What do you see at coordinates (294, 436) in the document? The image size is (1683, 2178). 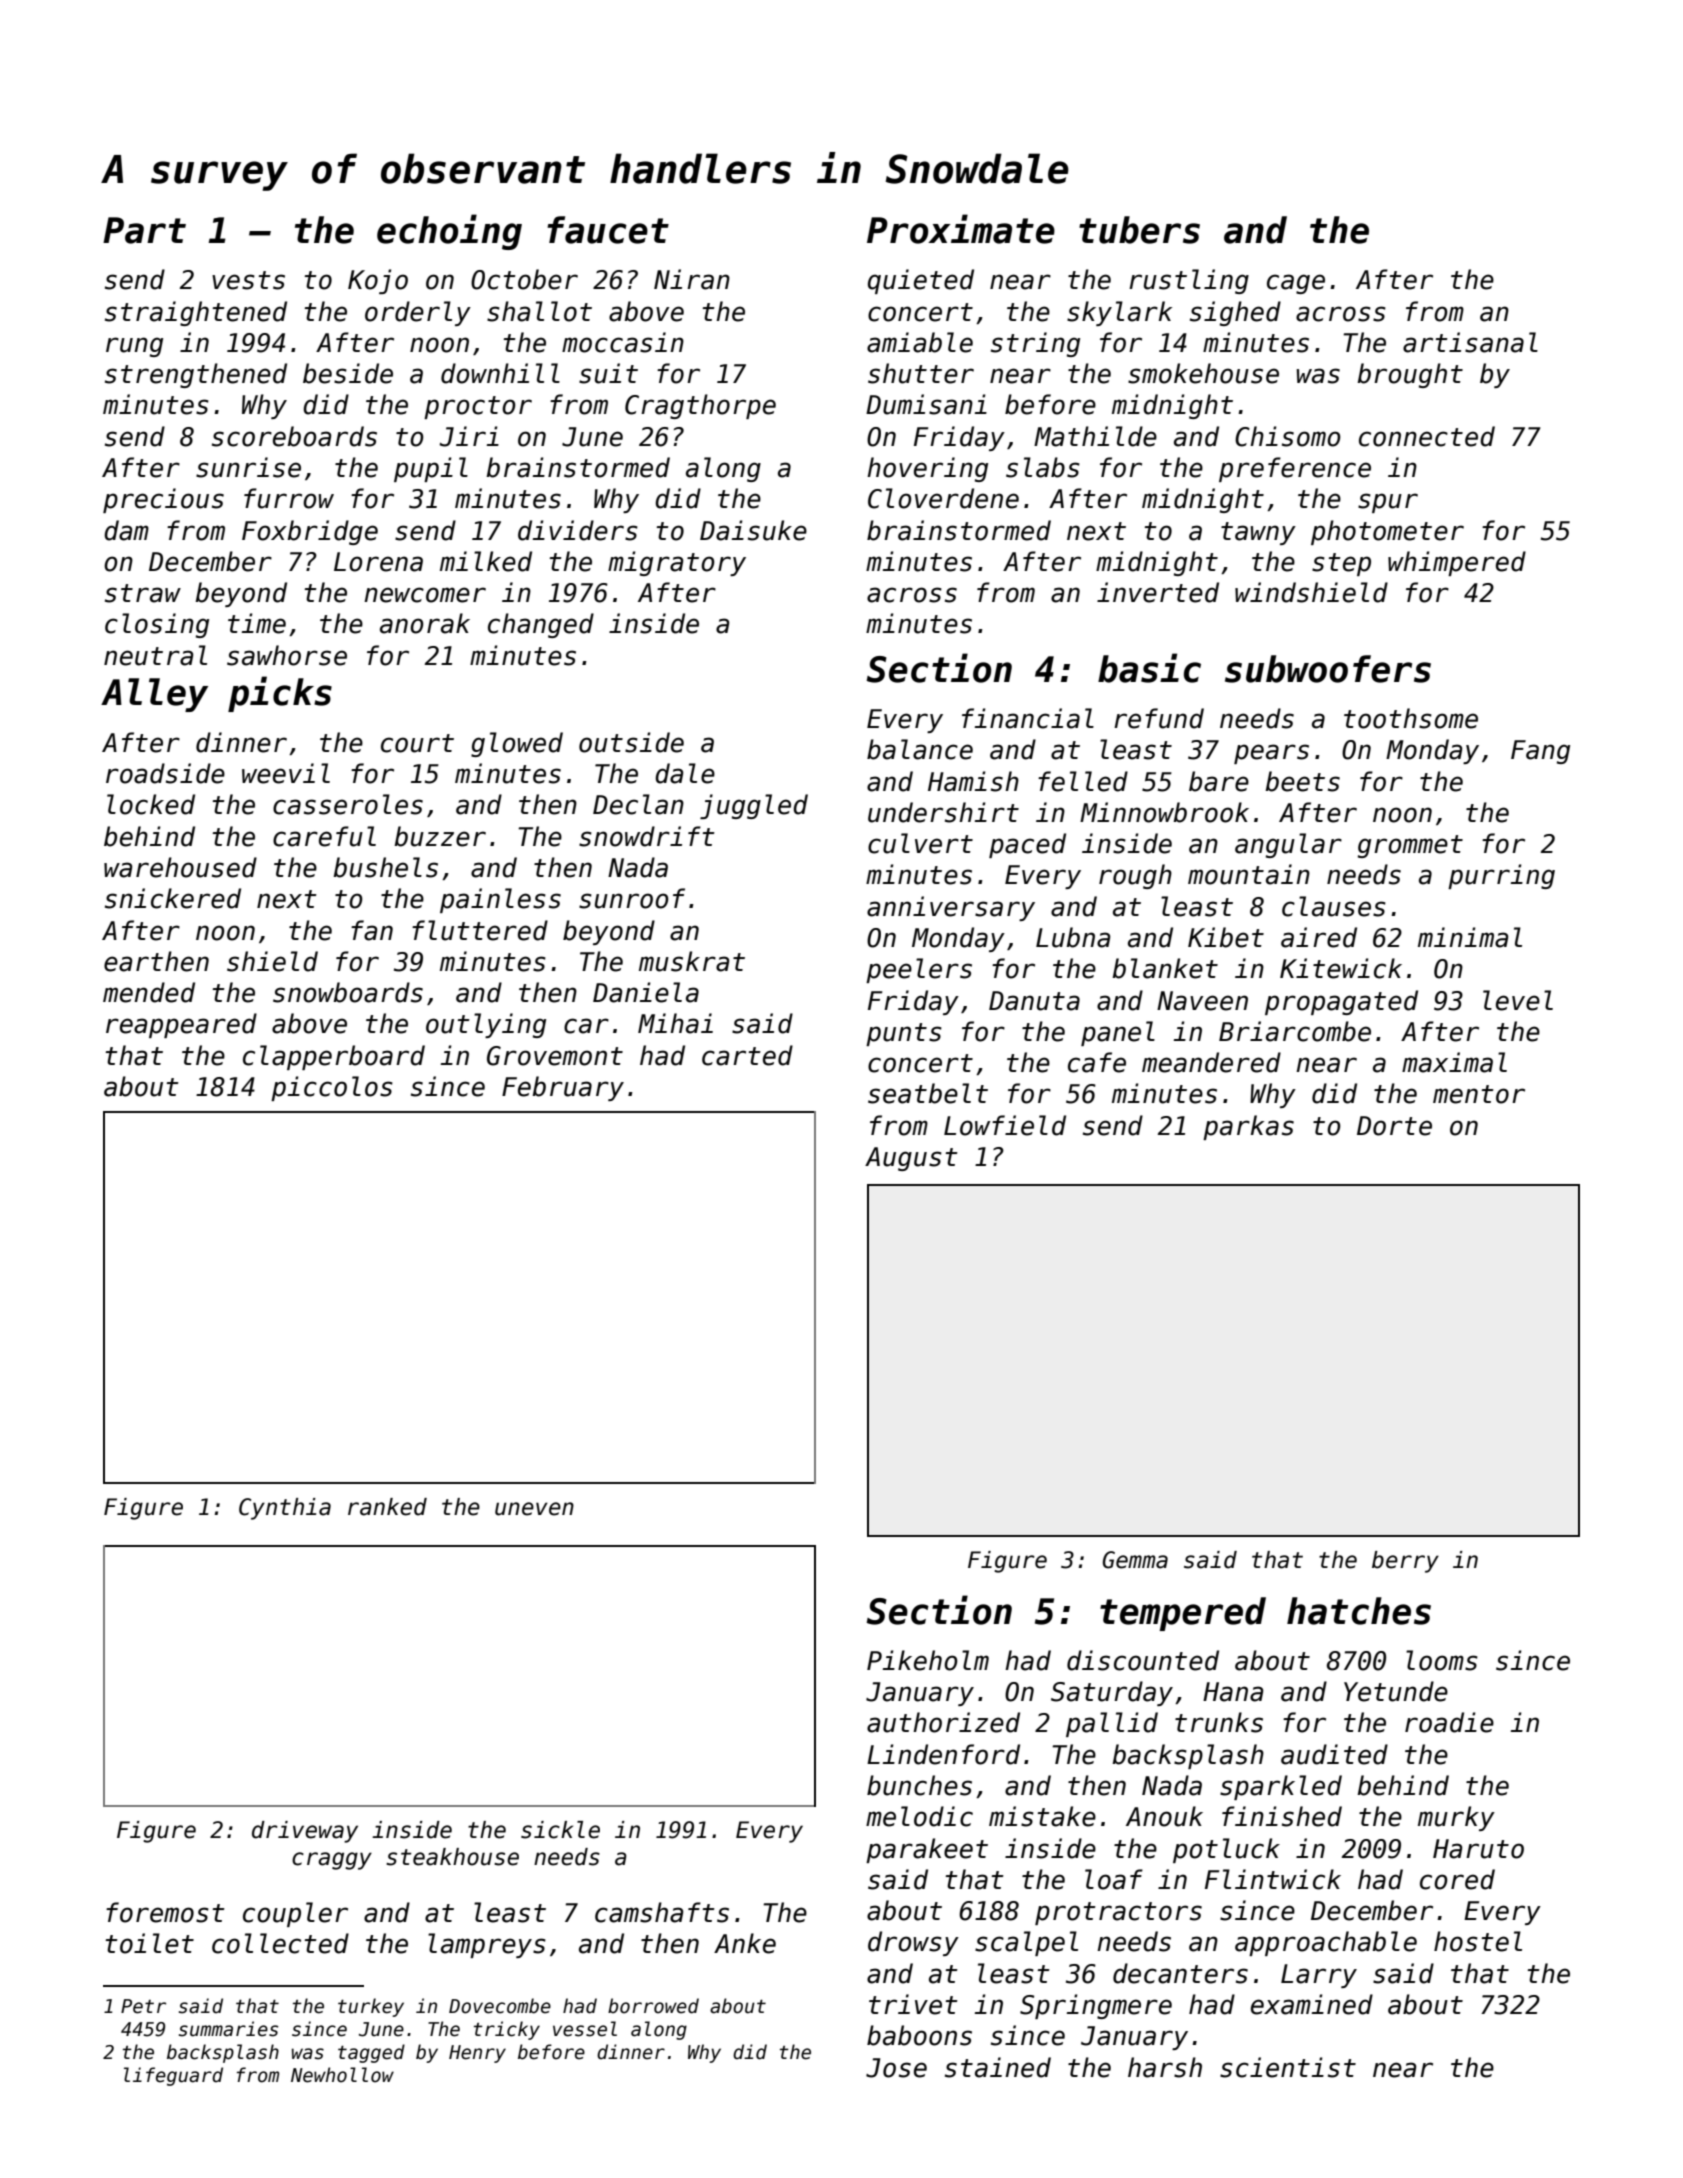 I see `scoreboards` at bounding box center [294, 436].
